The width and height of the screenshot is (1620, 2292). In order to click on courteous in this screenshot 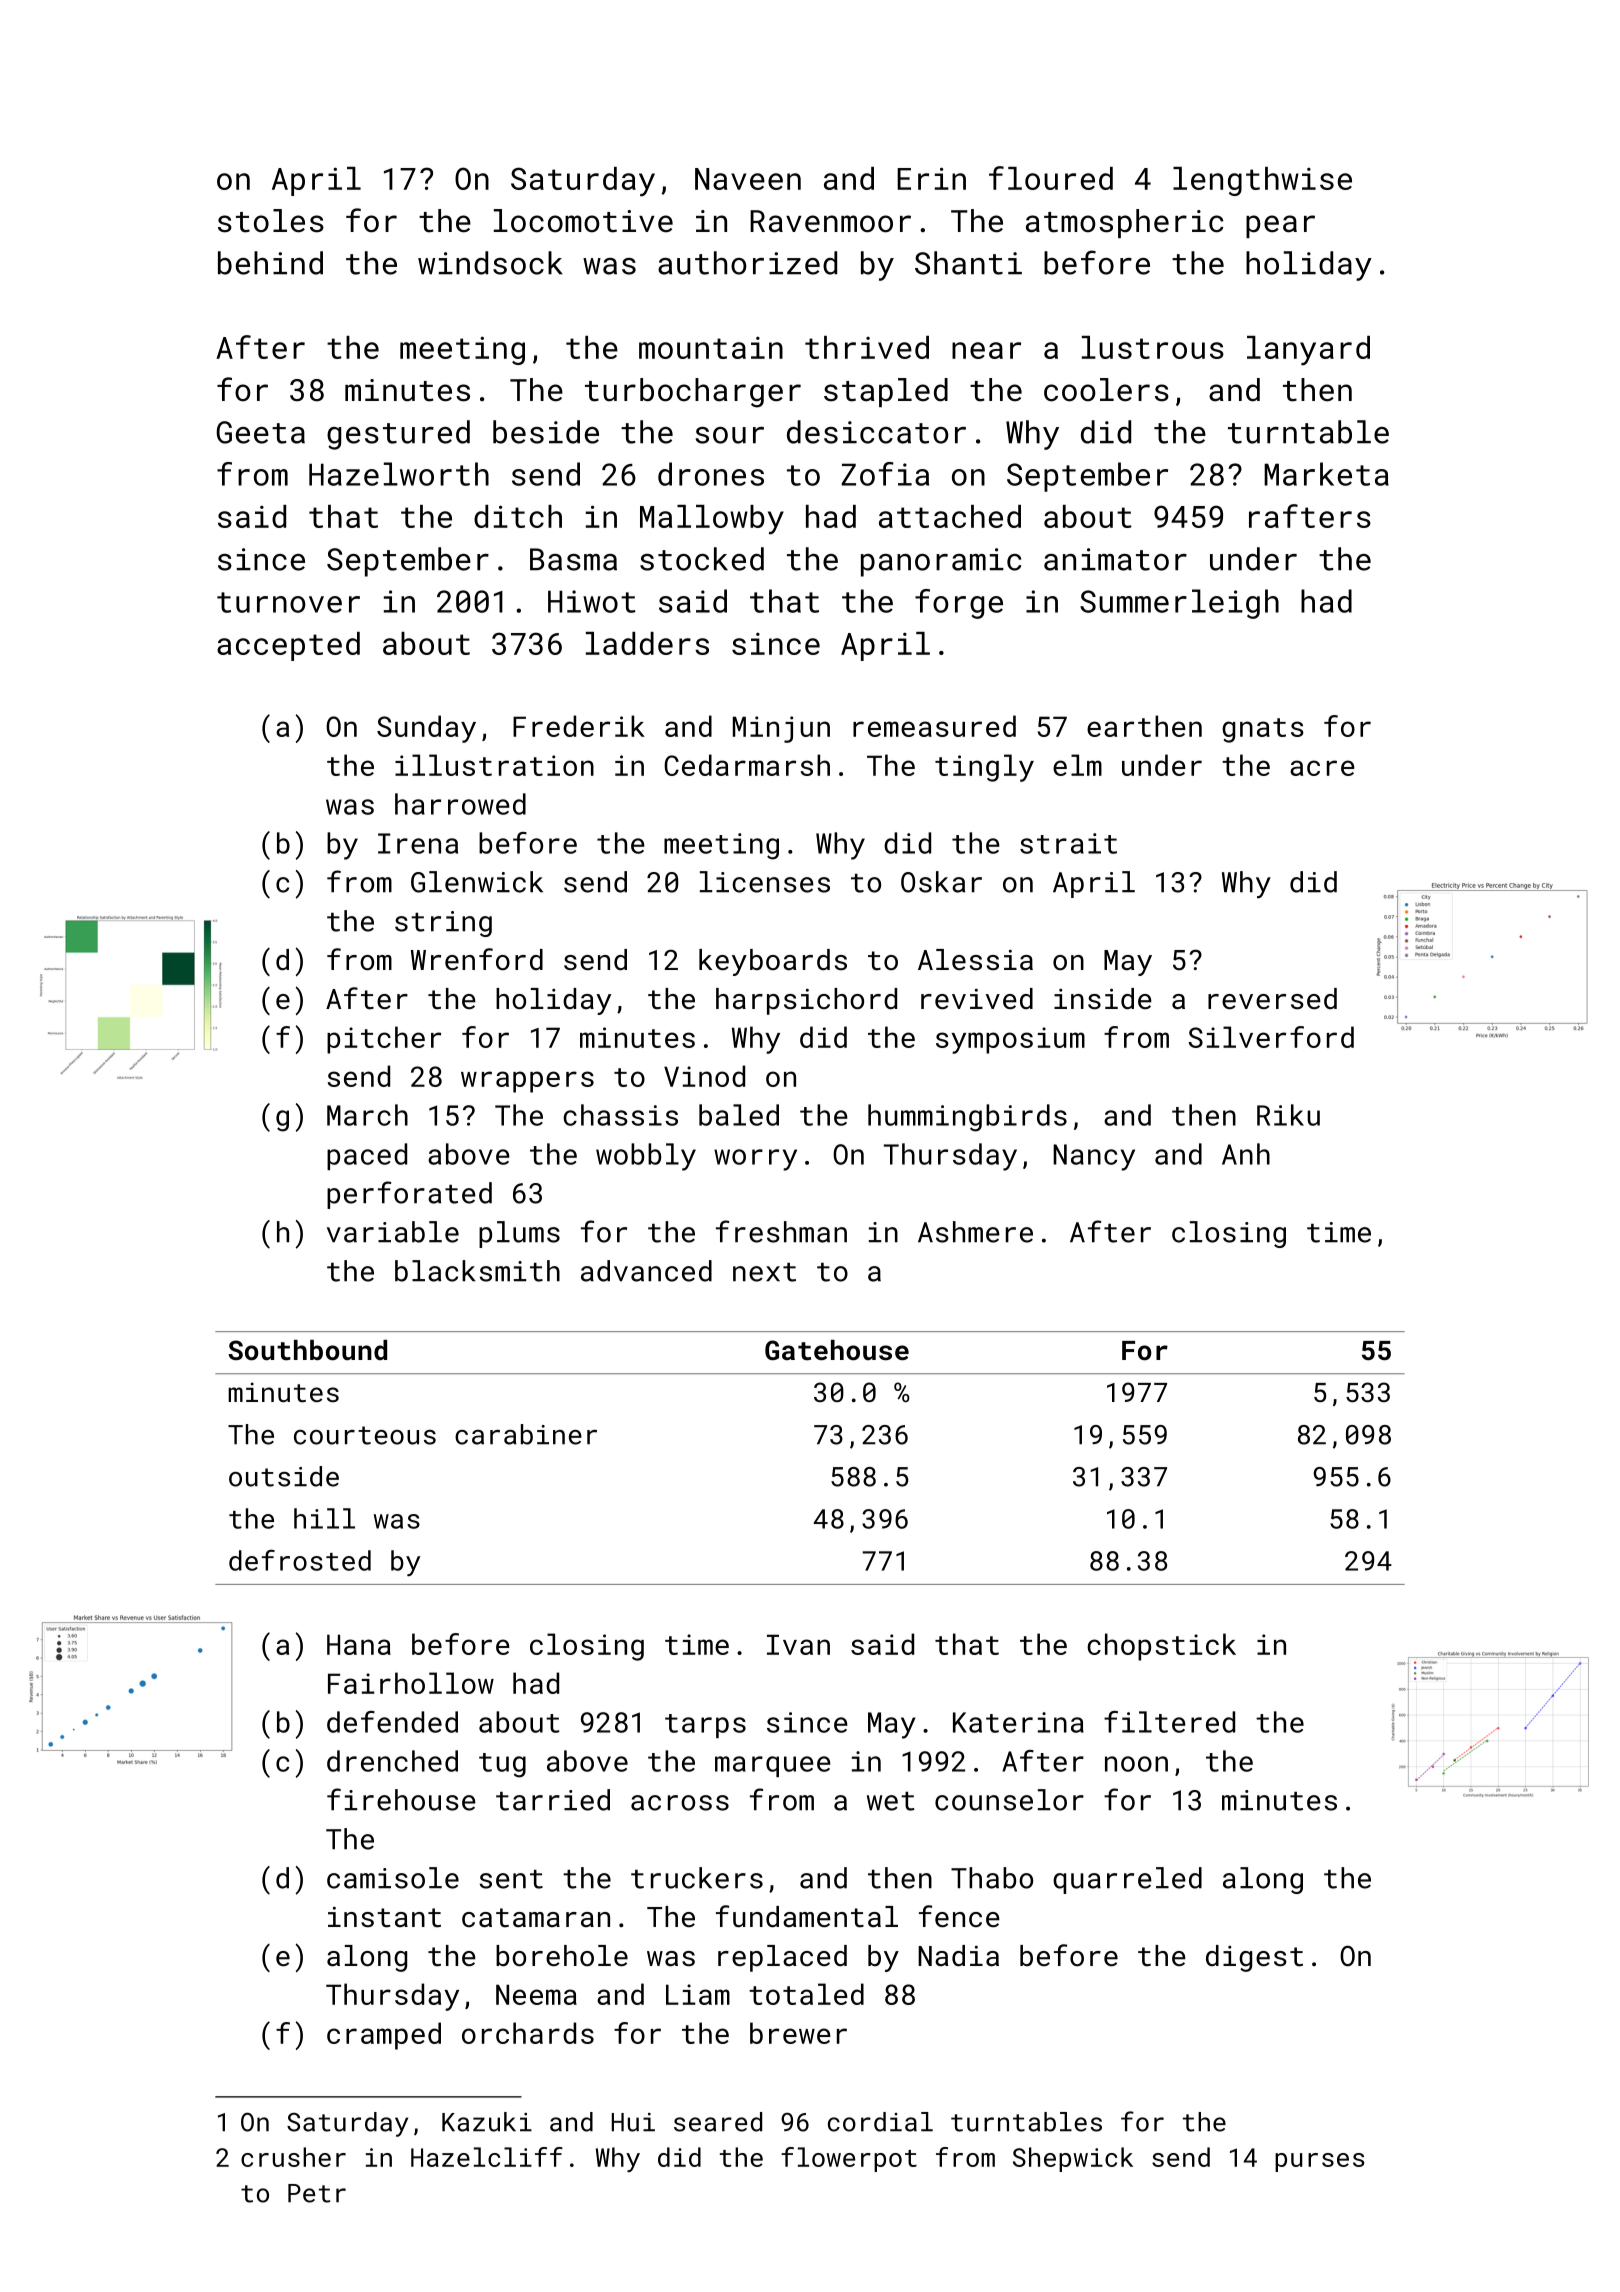, I will do `click(365, 1435)`.
